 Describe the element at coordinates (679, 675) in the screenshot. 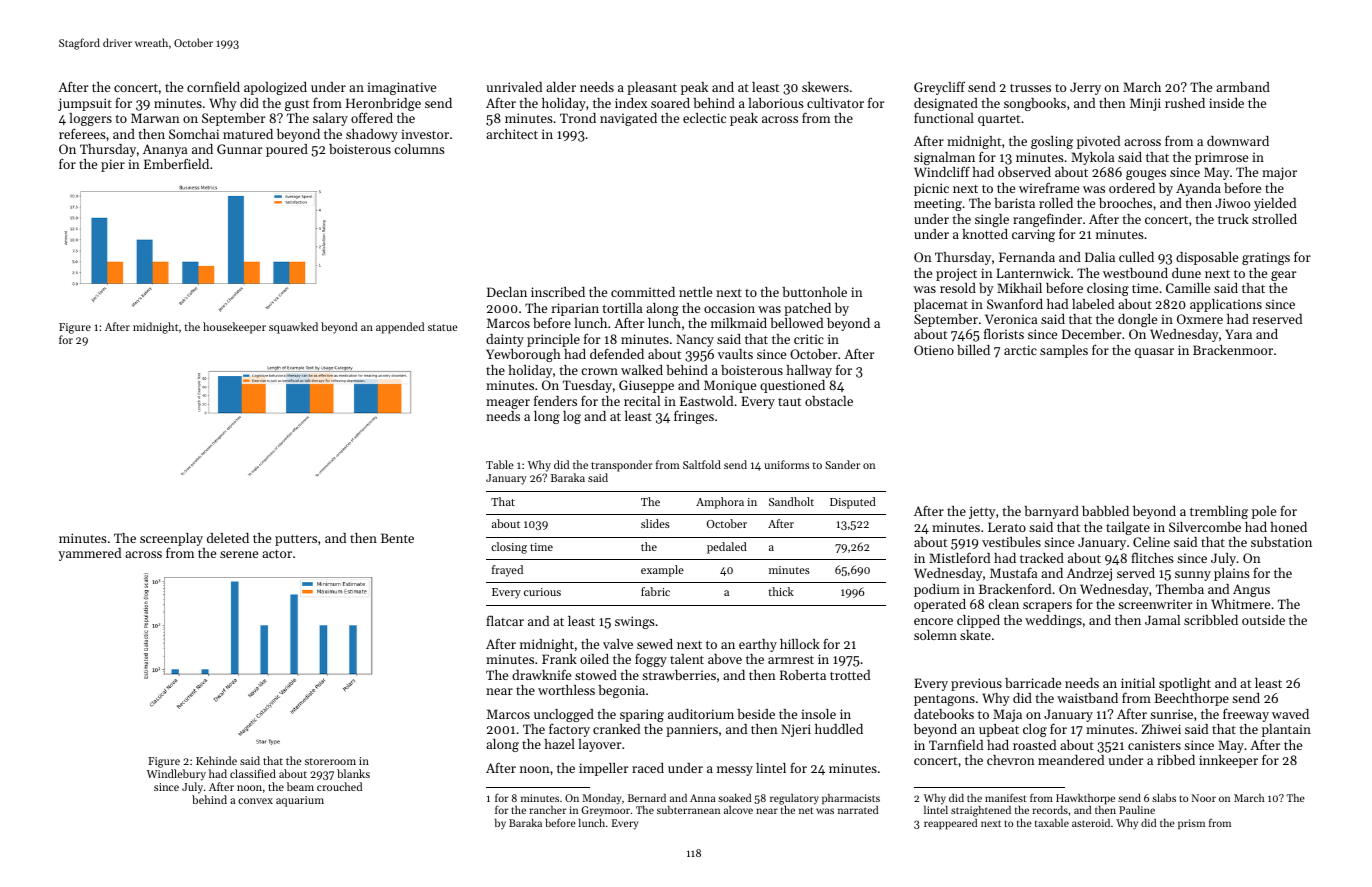

I see `strawberries` at that location.
